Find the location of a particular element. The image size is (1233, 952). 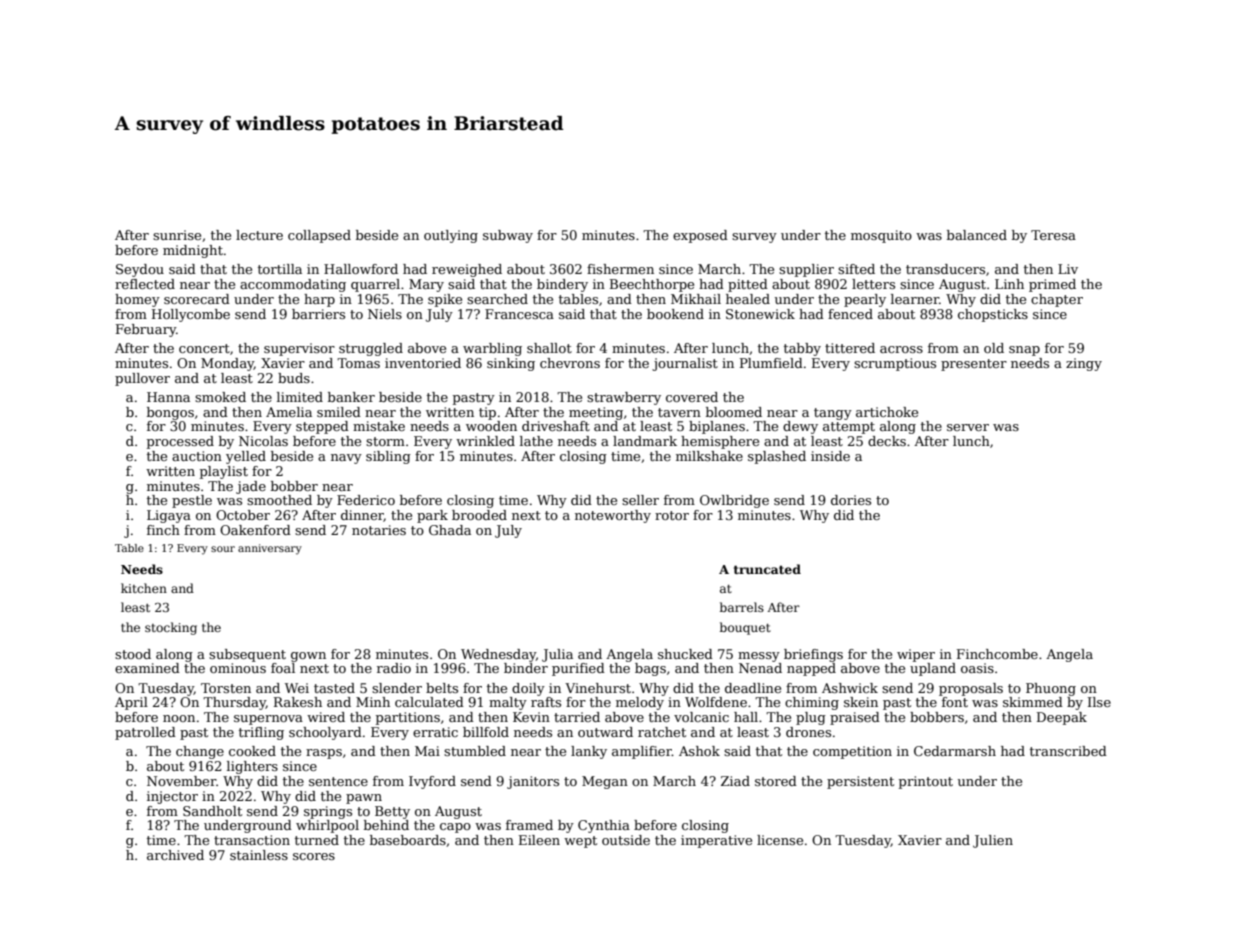

skein is located at coordinates (861, 702).
